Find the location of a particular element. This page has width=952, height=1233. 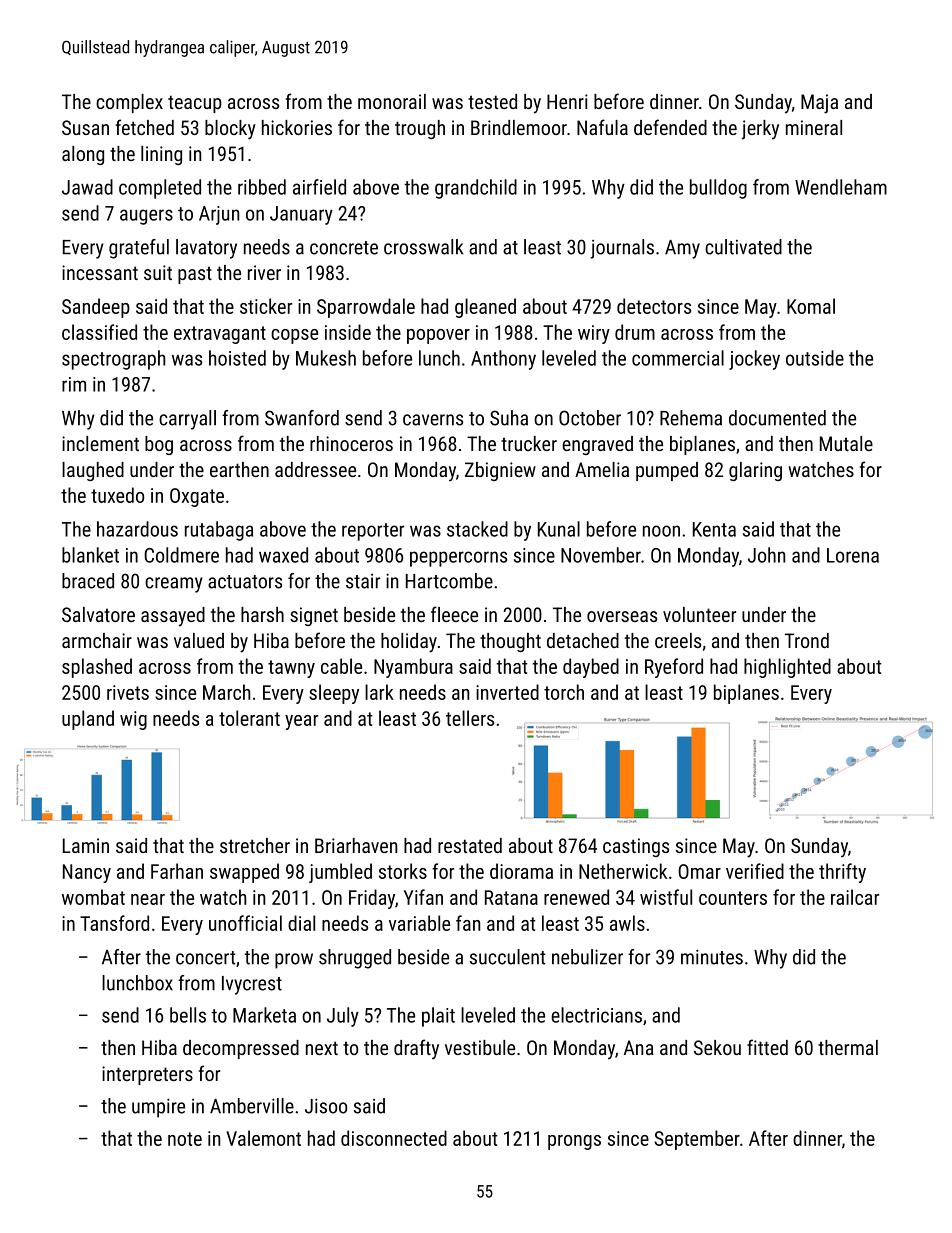

variable is located at coordinates (419, 923).
